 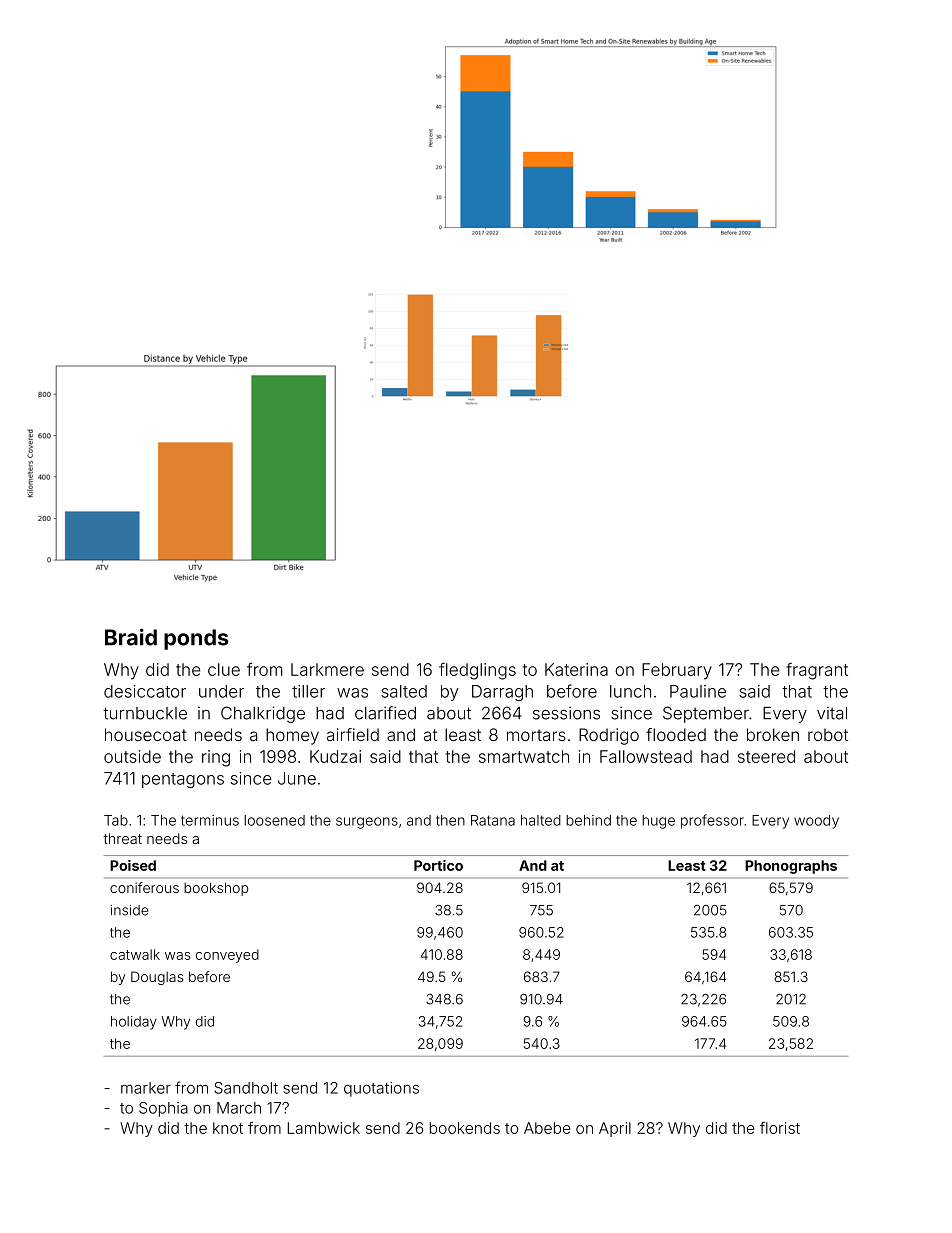 I want to click on fragrant, so click(x=817, y=671).
